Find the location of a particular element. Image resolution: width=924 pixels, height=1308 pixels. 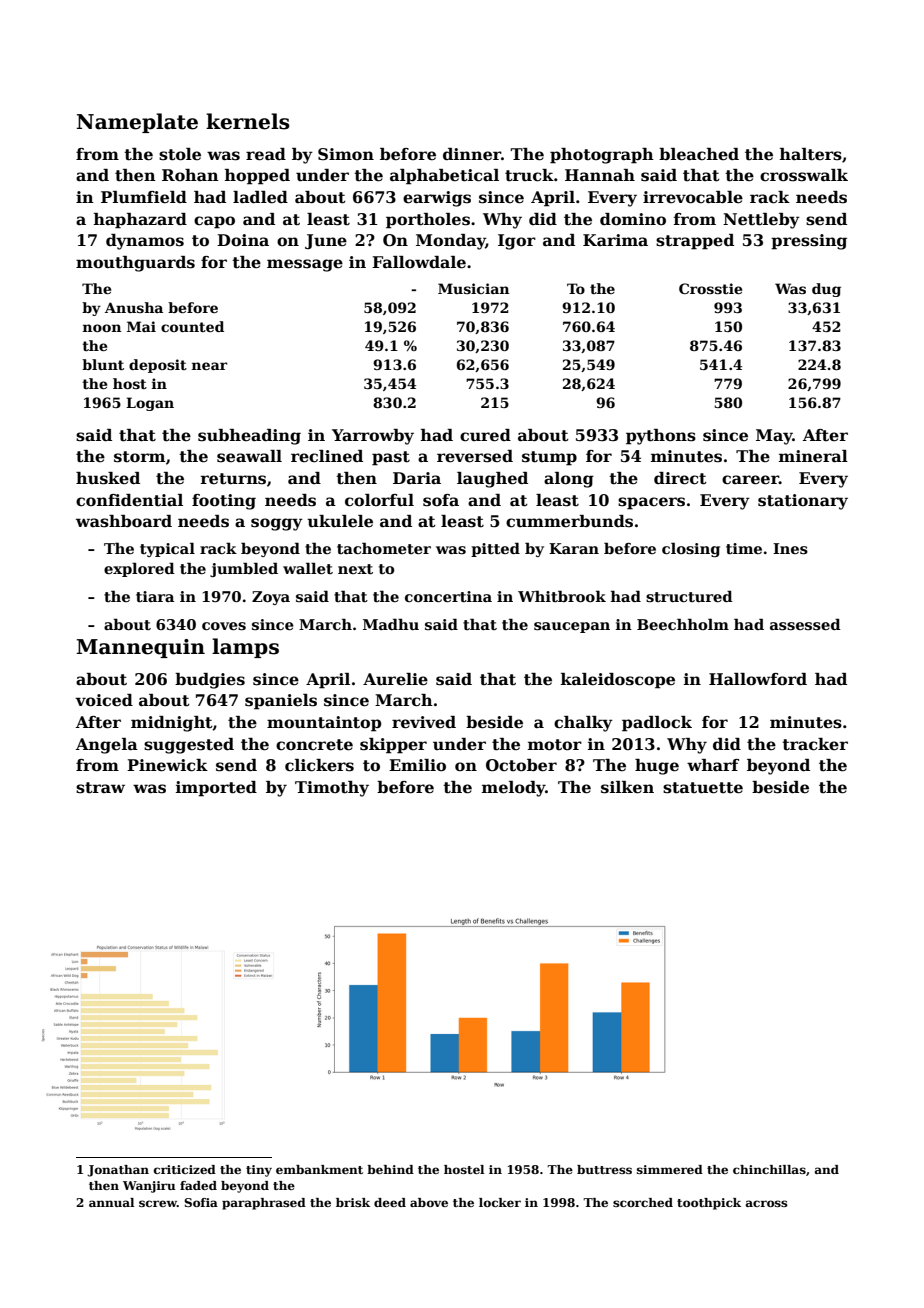

faded is located at coordinates (198, 1185).
